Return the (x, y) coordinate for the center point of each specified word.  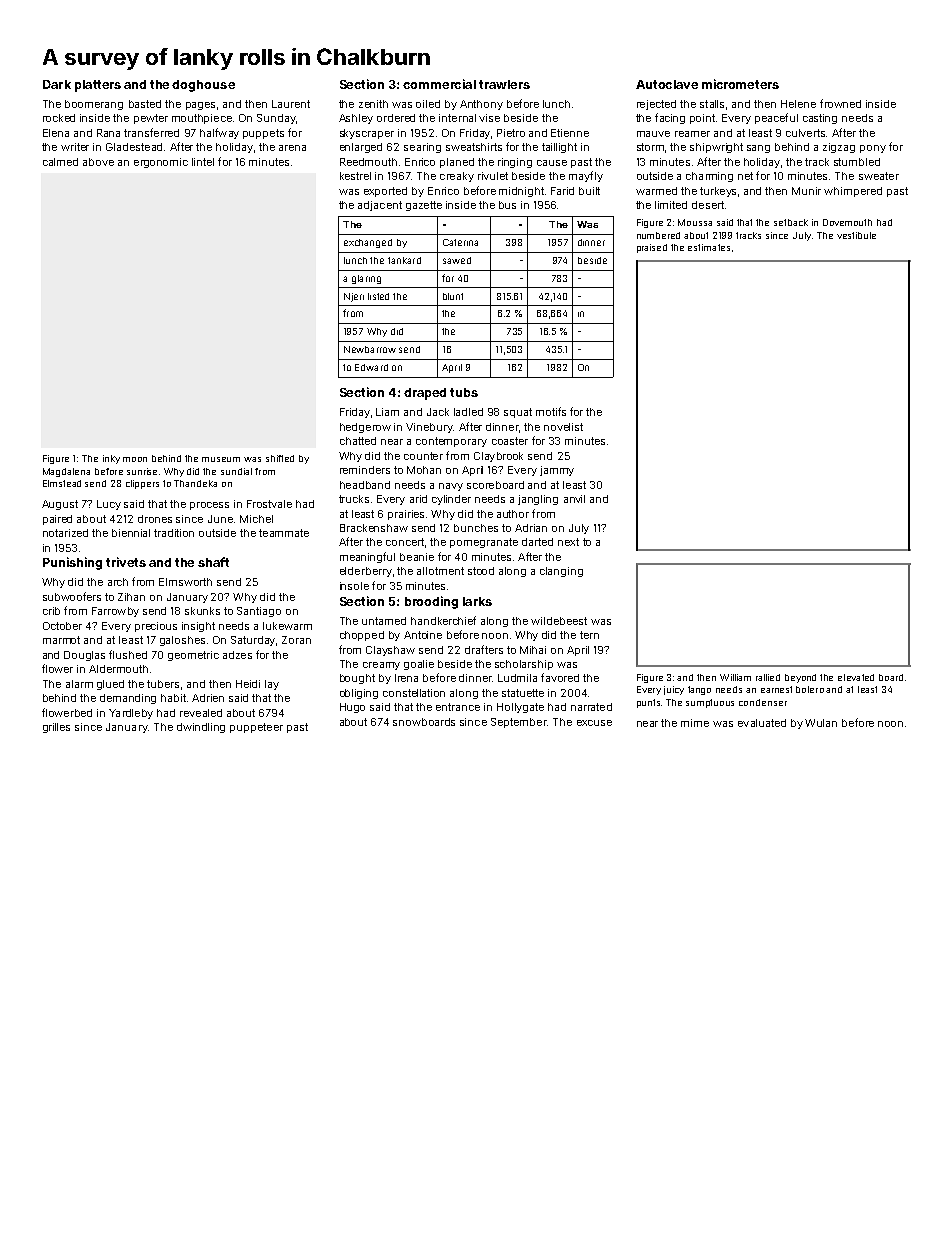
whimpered (853, 192)
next (568, 542)
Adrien (208, 698)
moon (135, 459)
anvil (574, 499)
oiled (428, 104)
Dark (57, 84)
